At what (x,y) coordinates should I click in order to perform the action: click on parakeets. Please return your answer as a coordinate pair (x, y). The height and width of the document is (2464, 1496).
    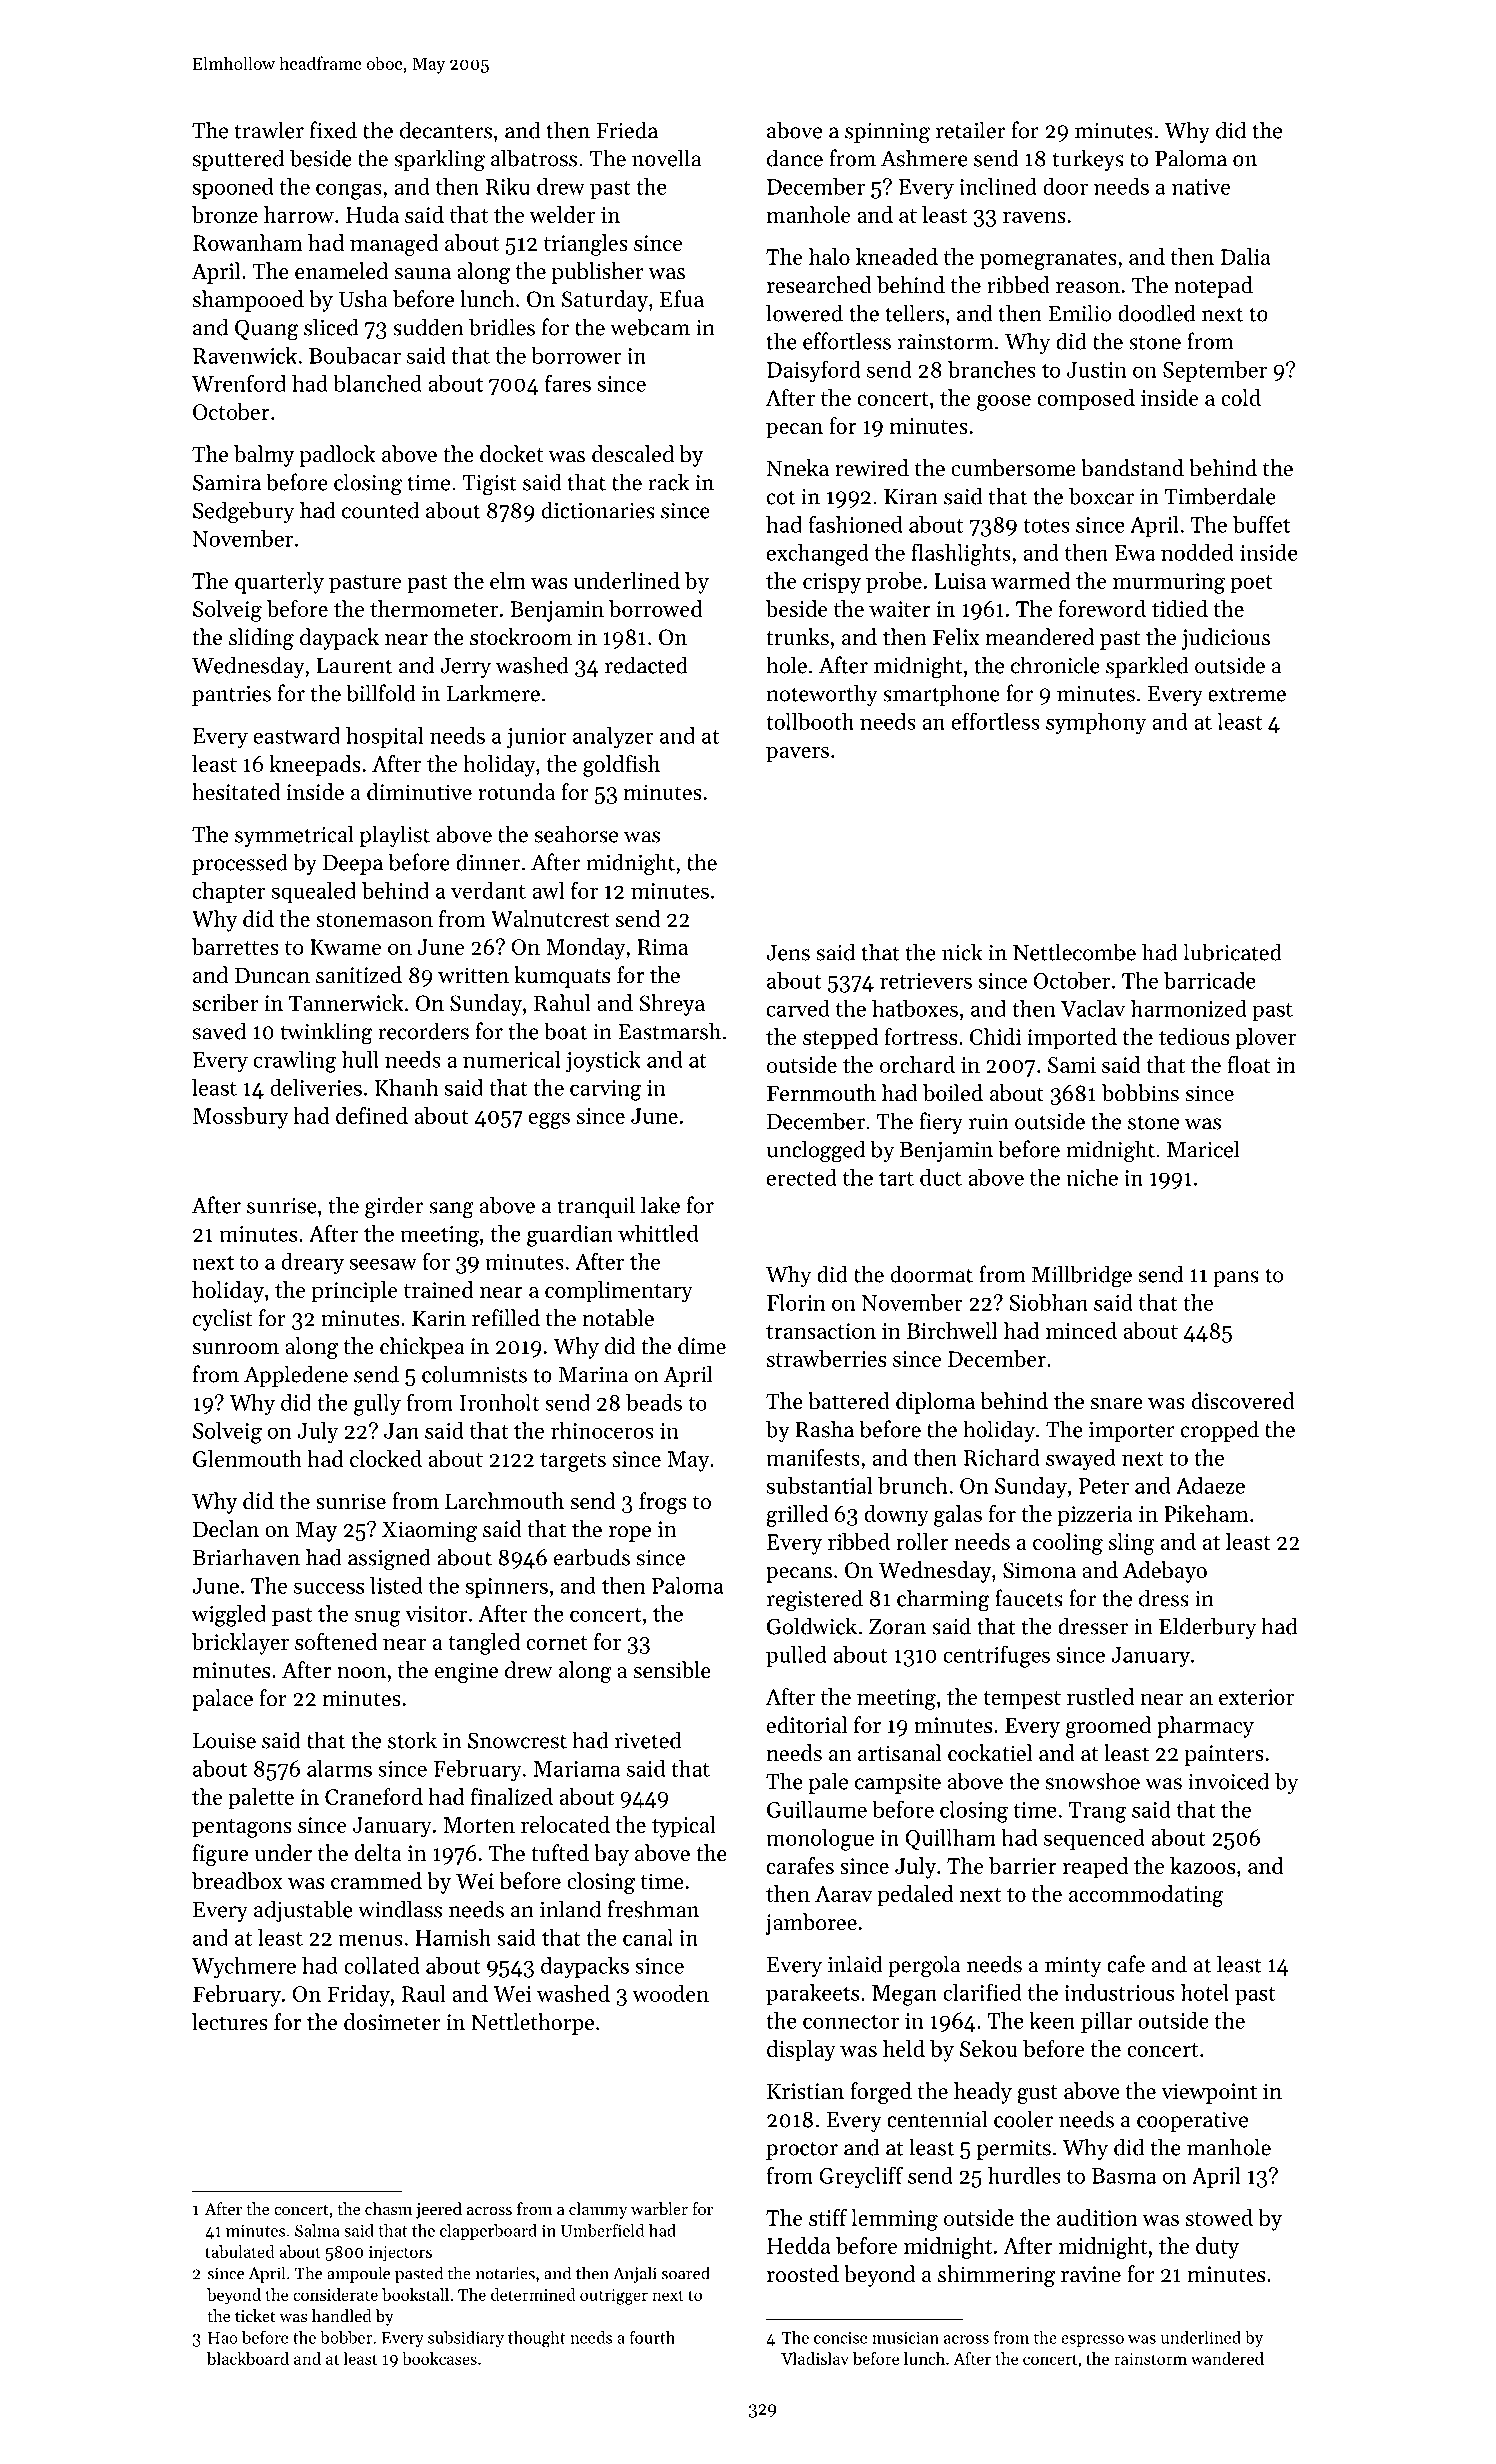
    Looking at the image, I should click on (812, 1994).
